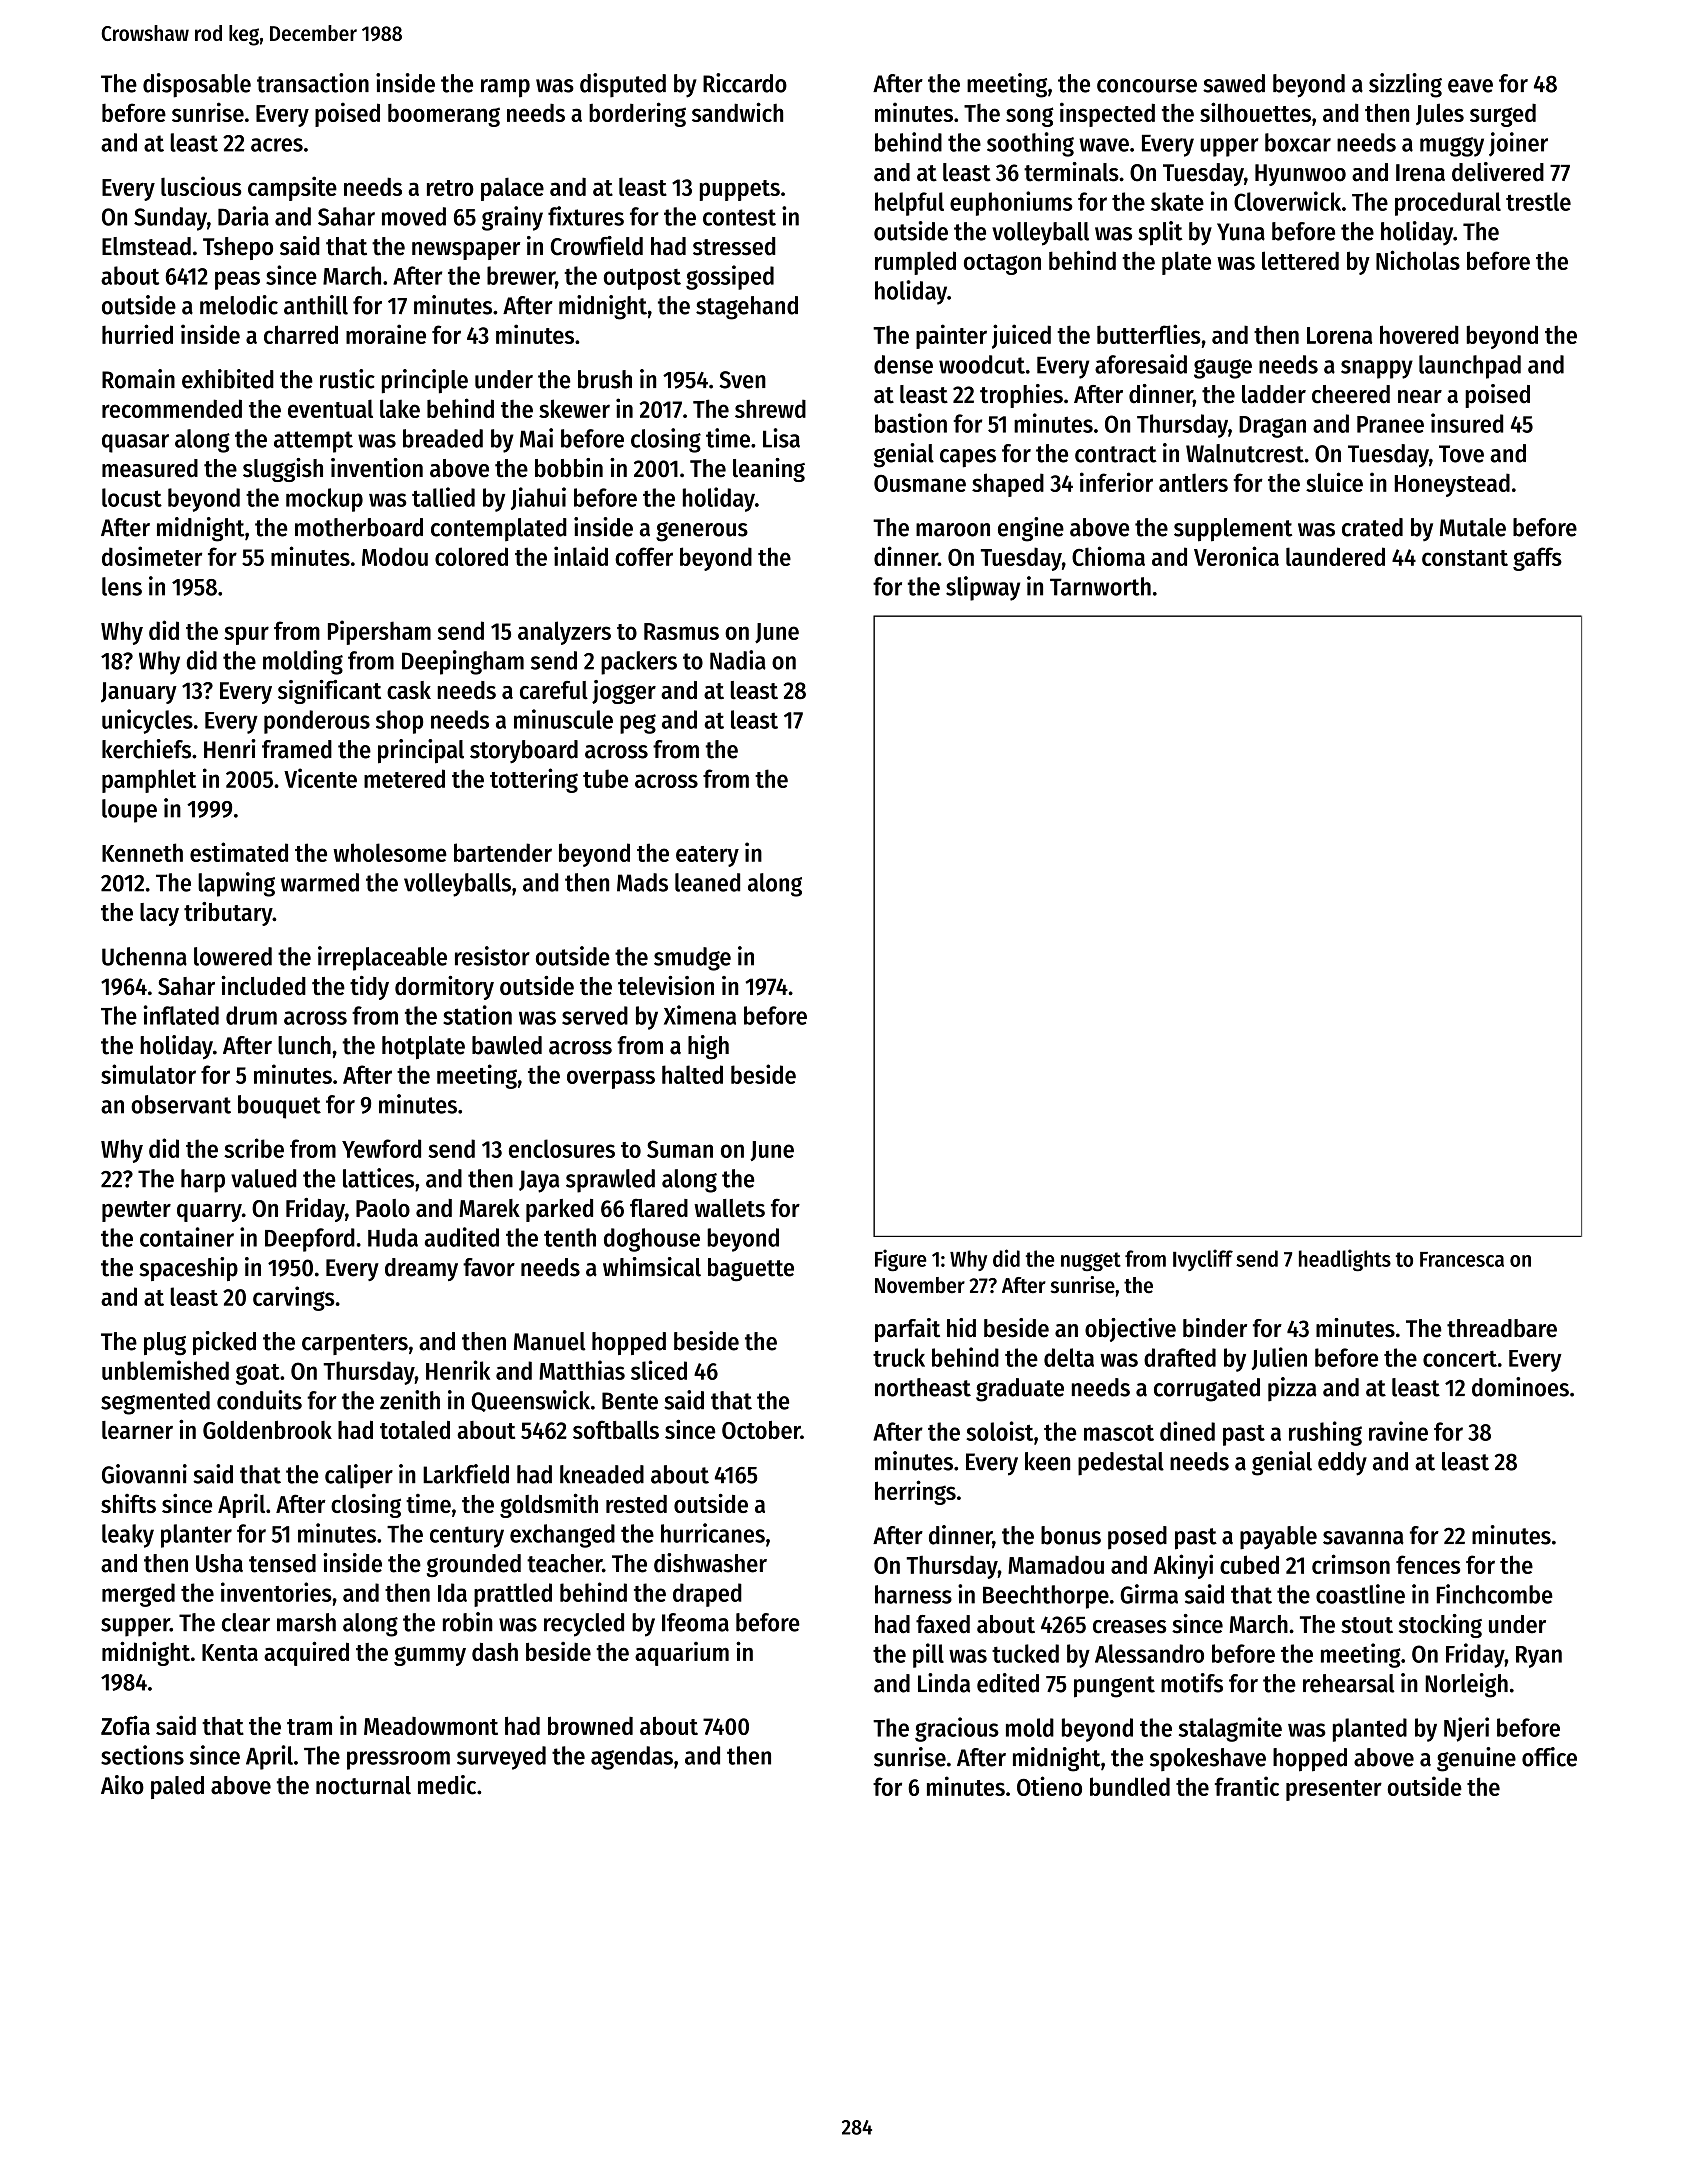 This screenshot has height=2178, width=1683. What do you see at coordinates (450, 188) in the screenshot?
I see `retro` at bounding box center [450, 188].
